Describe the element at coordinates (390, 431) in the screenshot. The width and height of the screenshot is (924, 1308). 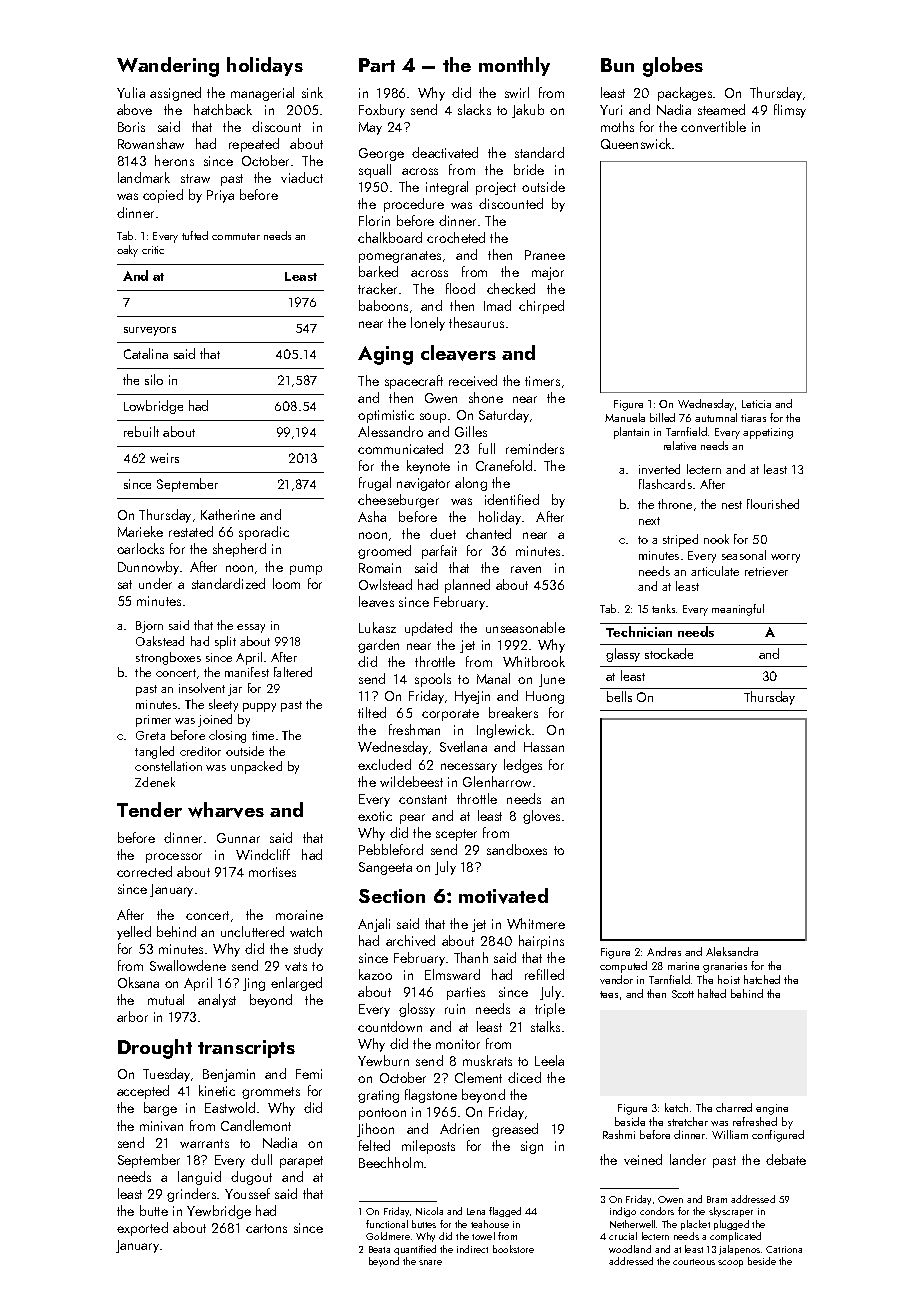
I see `Alessandro` at that location.
